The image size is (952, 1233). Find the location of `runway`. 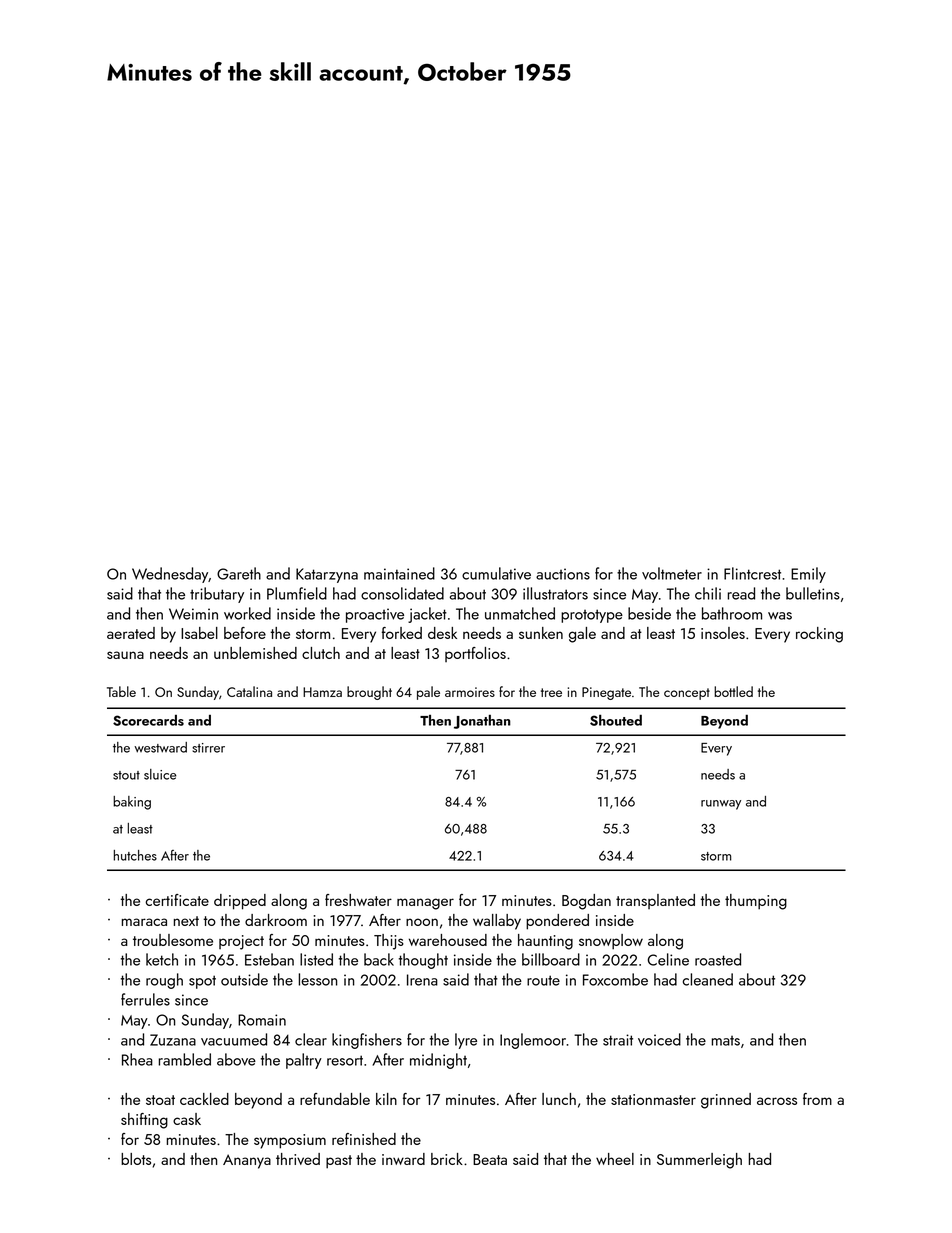

runway is located at coordinates (721, 805).
